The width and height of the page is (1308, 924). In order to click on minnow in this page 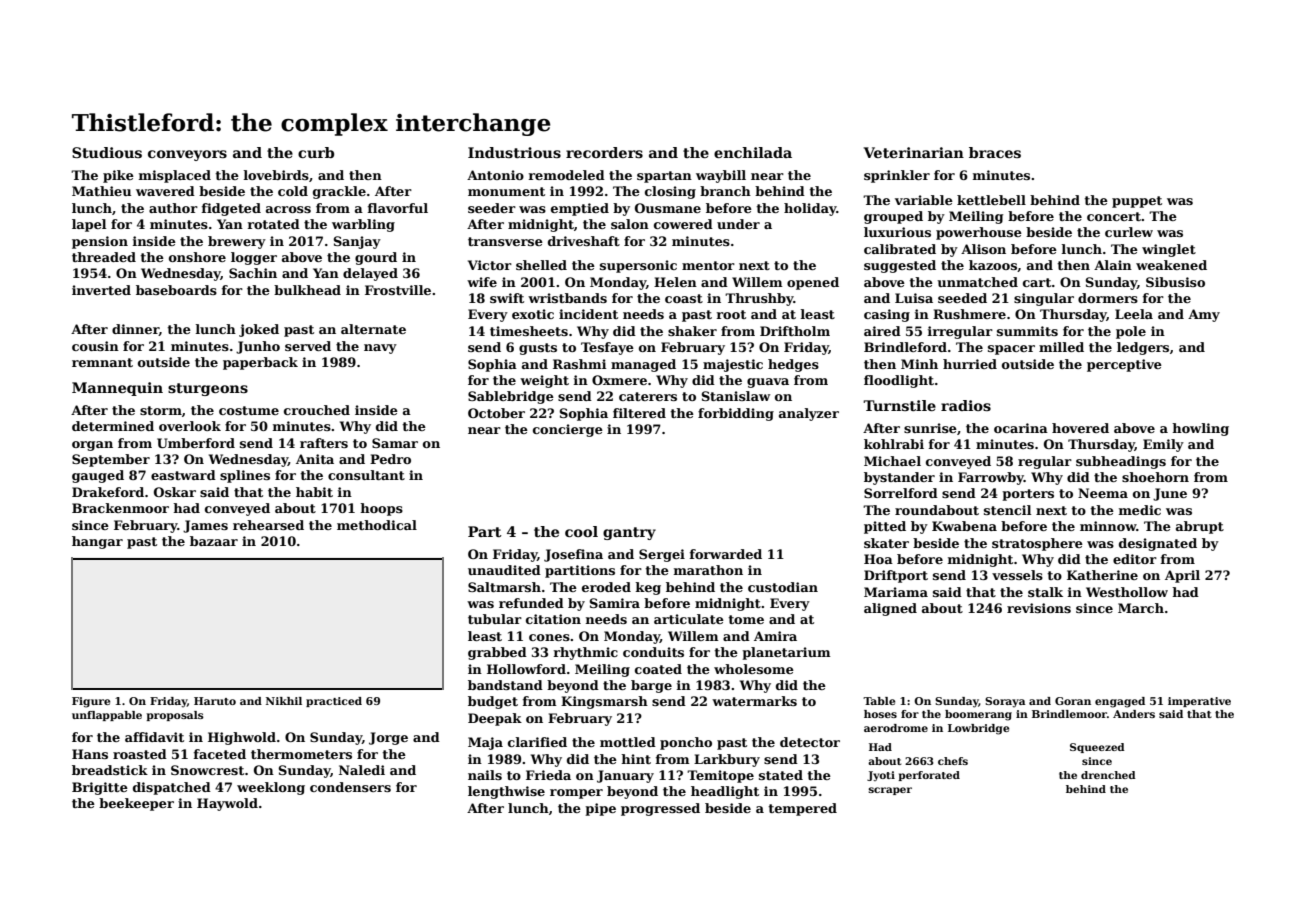, I will do `click(1108, 526)`.
